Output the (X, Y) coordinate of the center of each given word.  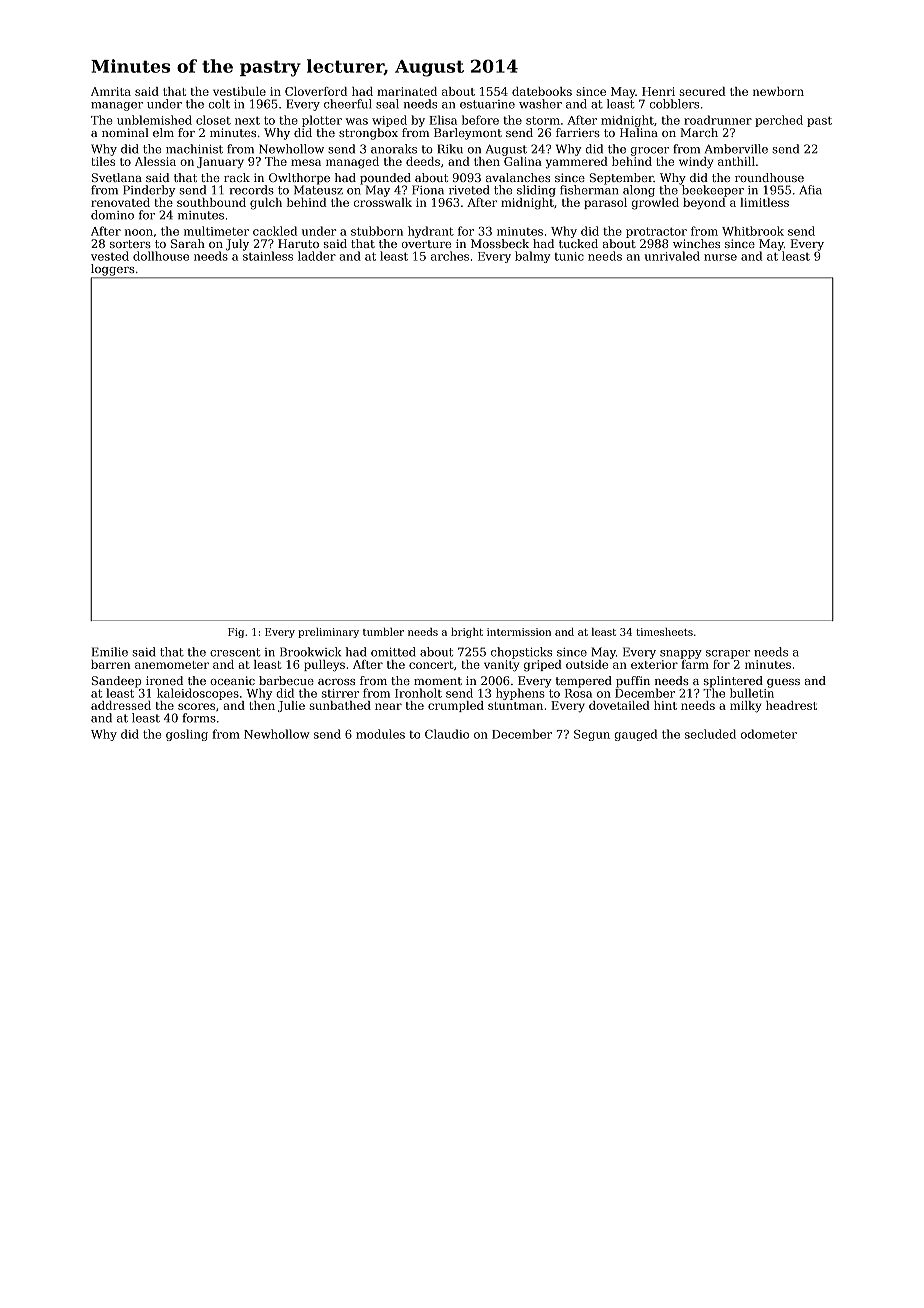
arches (450, 256)
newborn (778, 91)
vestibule (239, 91)
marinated (407, 91)
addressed (121, 705)
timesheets (664, 632)
